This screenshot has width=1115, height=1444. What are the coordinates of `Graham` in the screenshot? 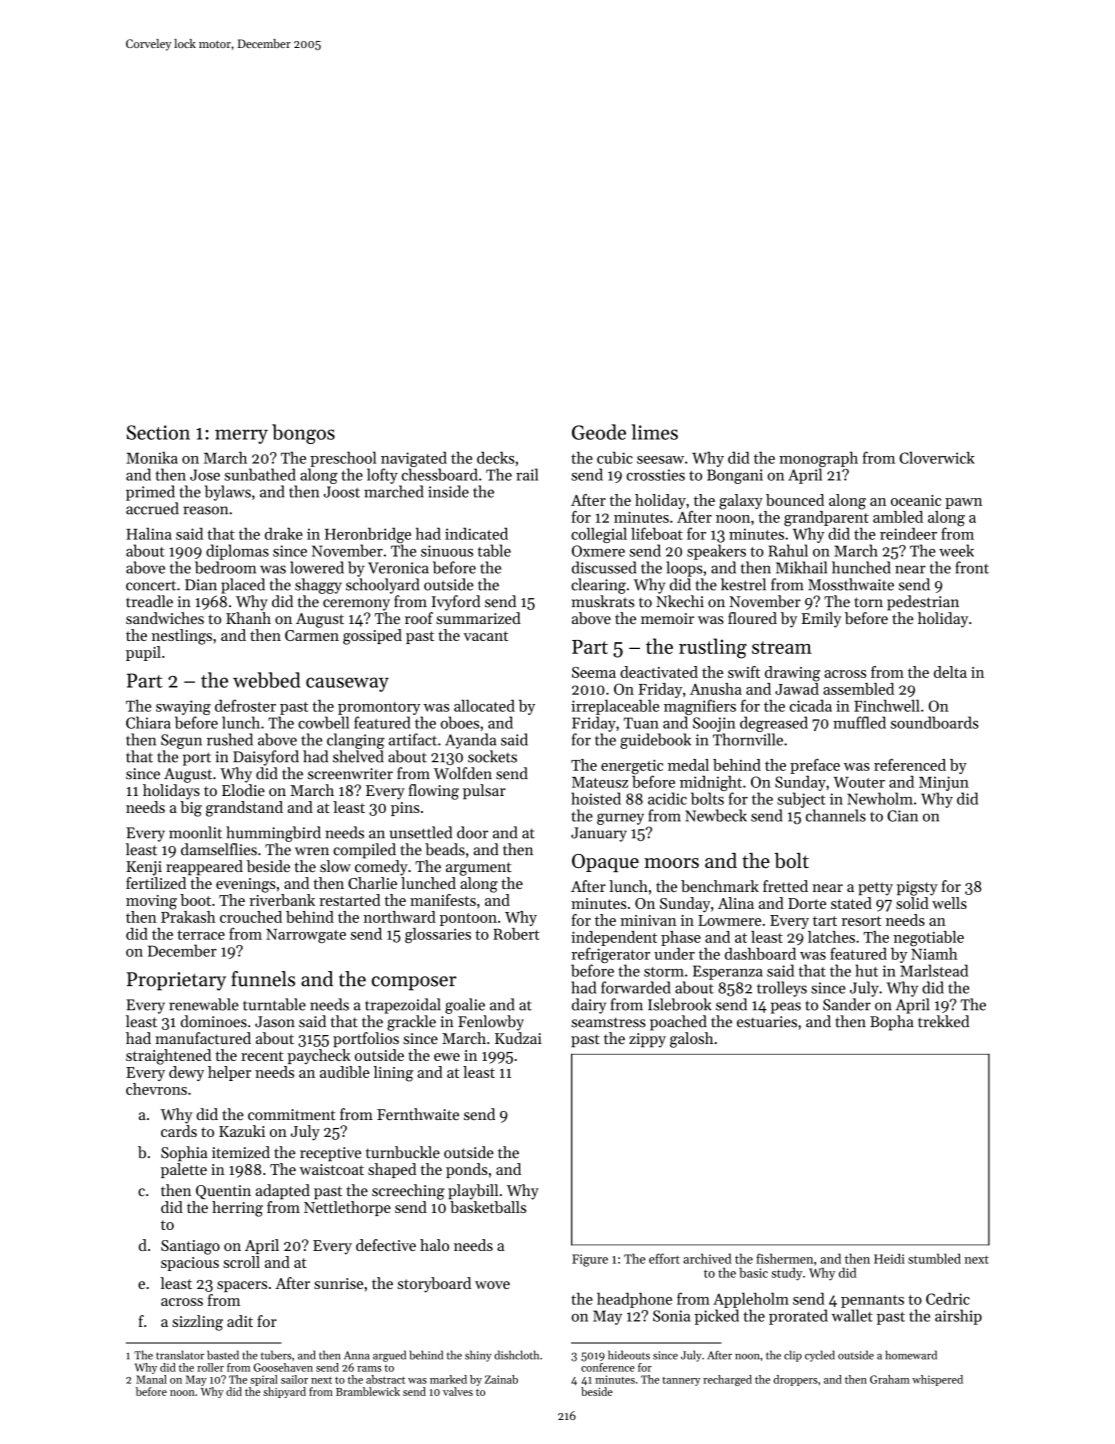 It's located at (890, 1379).
